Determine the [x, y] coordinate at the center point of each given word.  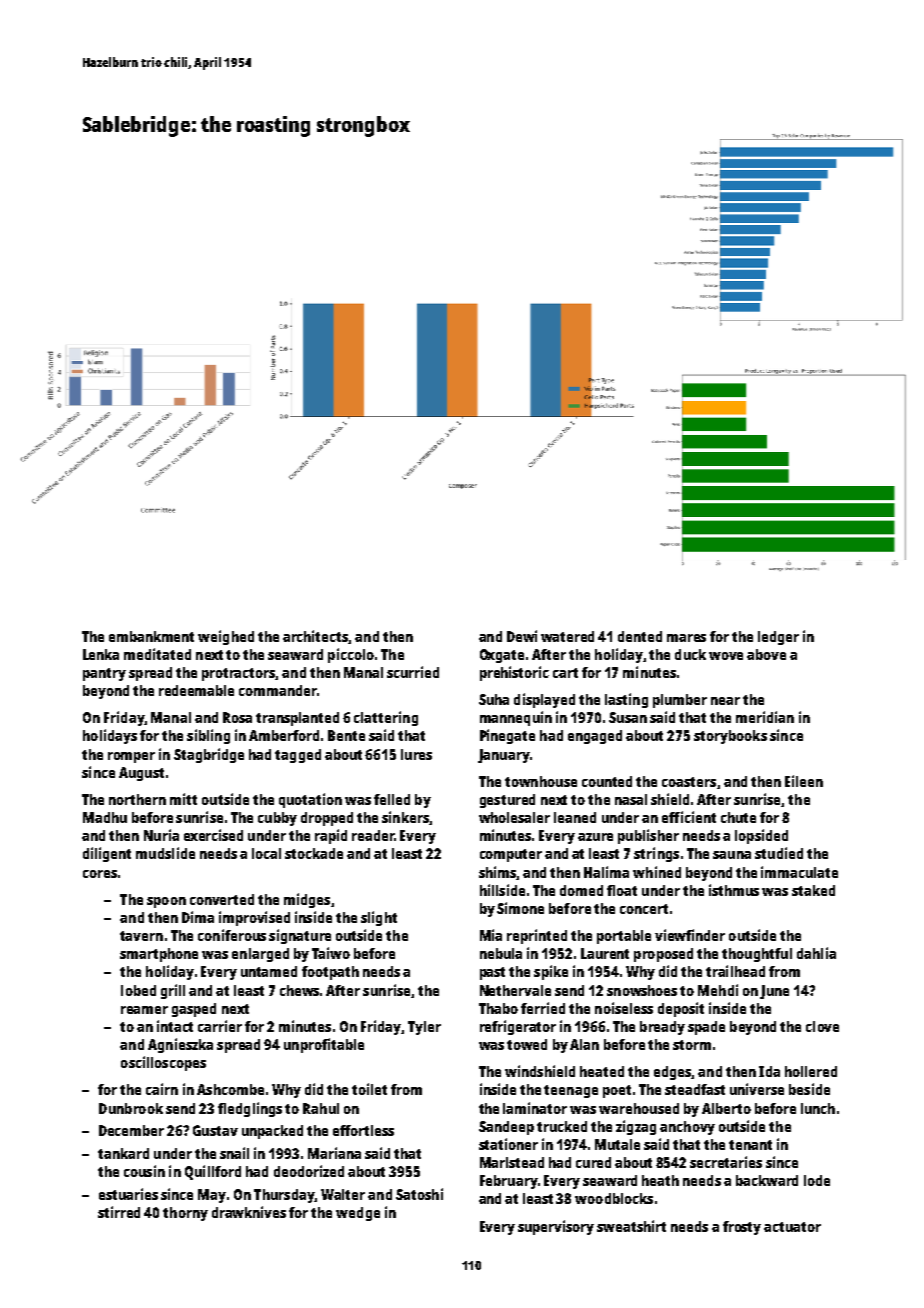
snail [234, 1153]
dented [640, 636]
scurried [413, 672]
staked [813, 890]
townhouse [541, 781]
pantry [104, 674]
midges [307, 900]
